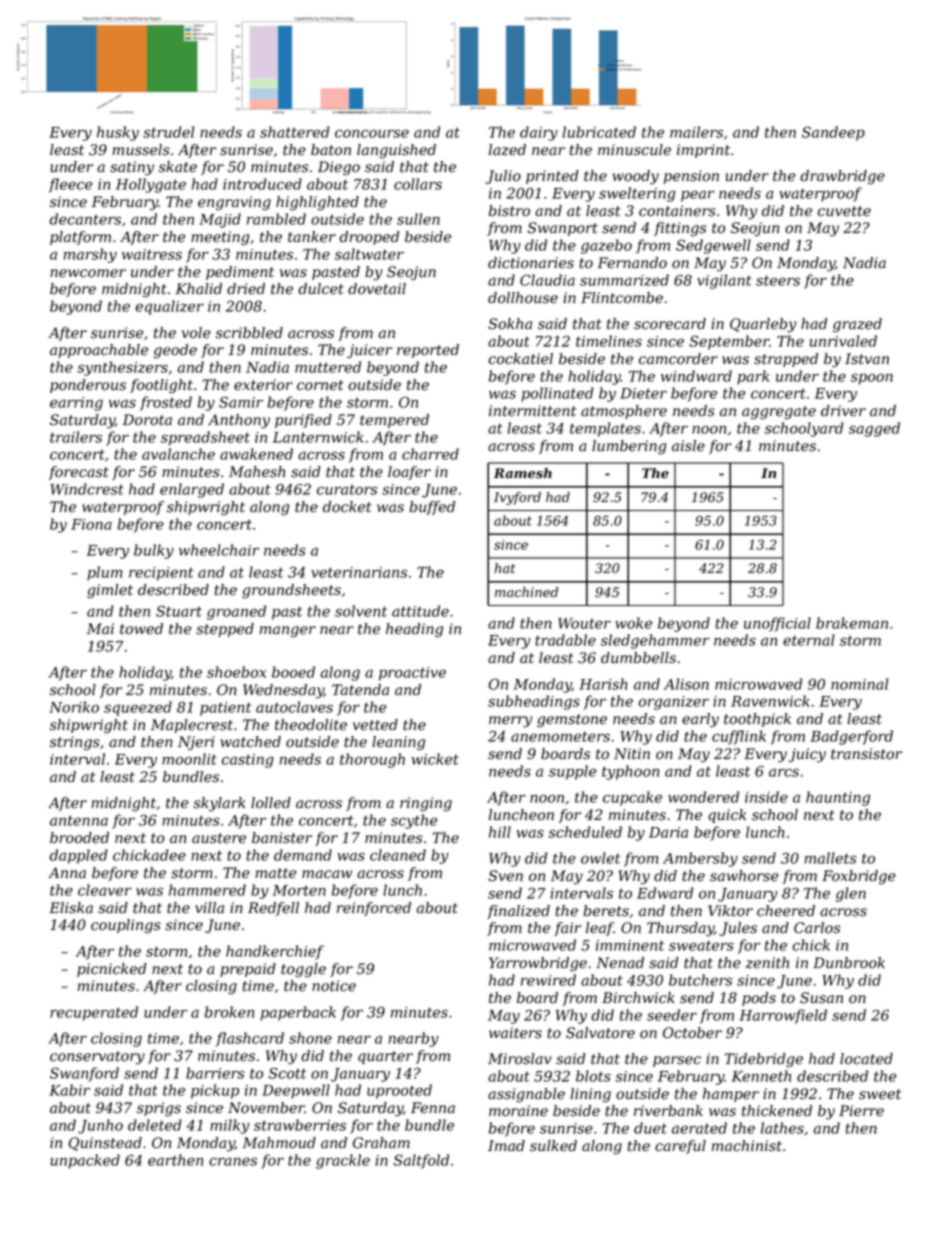  Describe the element at coordinates (79, 820) in the screenshot. I see `antenna` at that location.
